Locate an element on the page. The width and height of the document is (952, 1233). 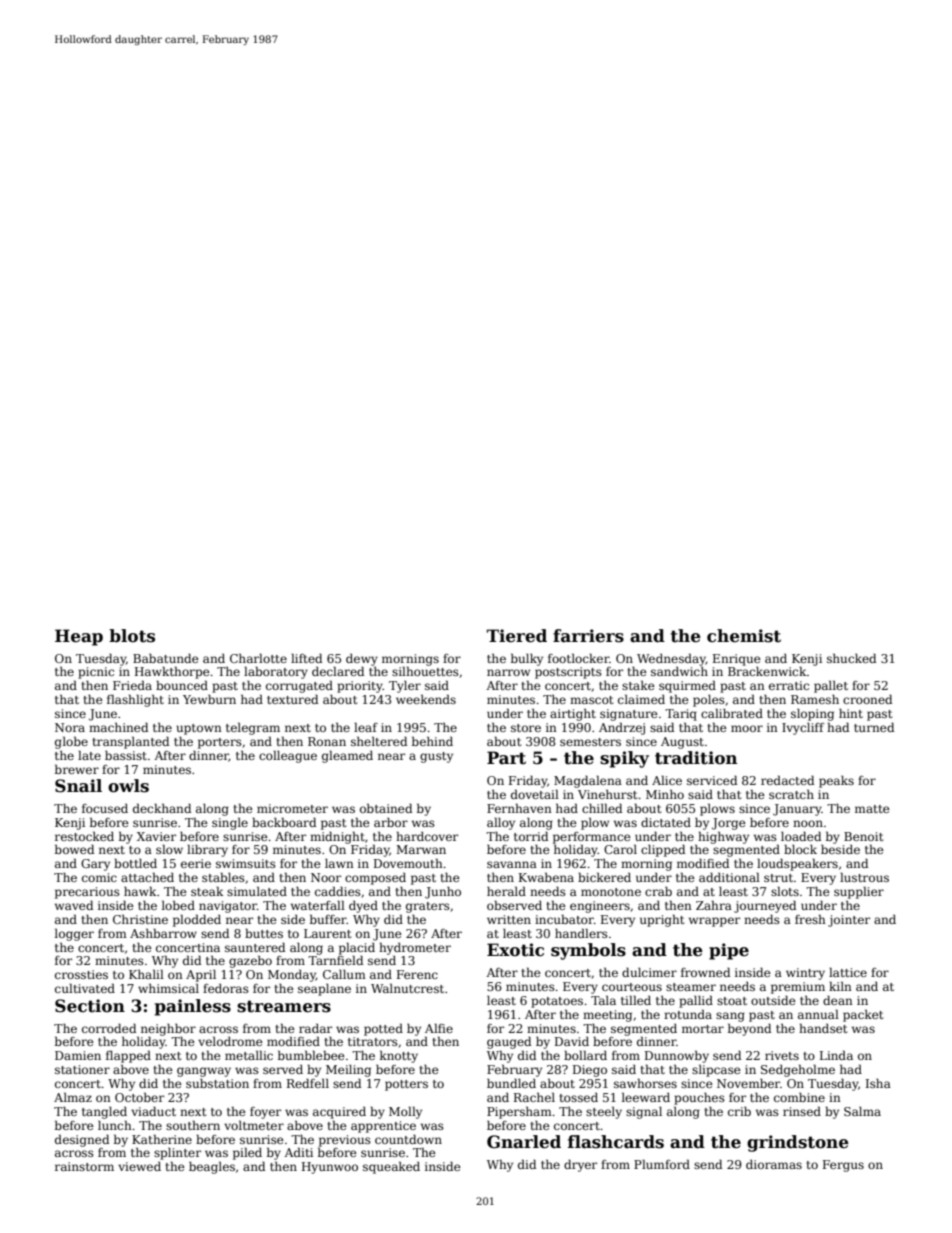
noon is located at coordinates (808, 823).
